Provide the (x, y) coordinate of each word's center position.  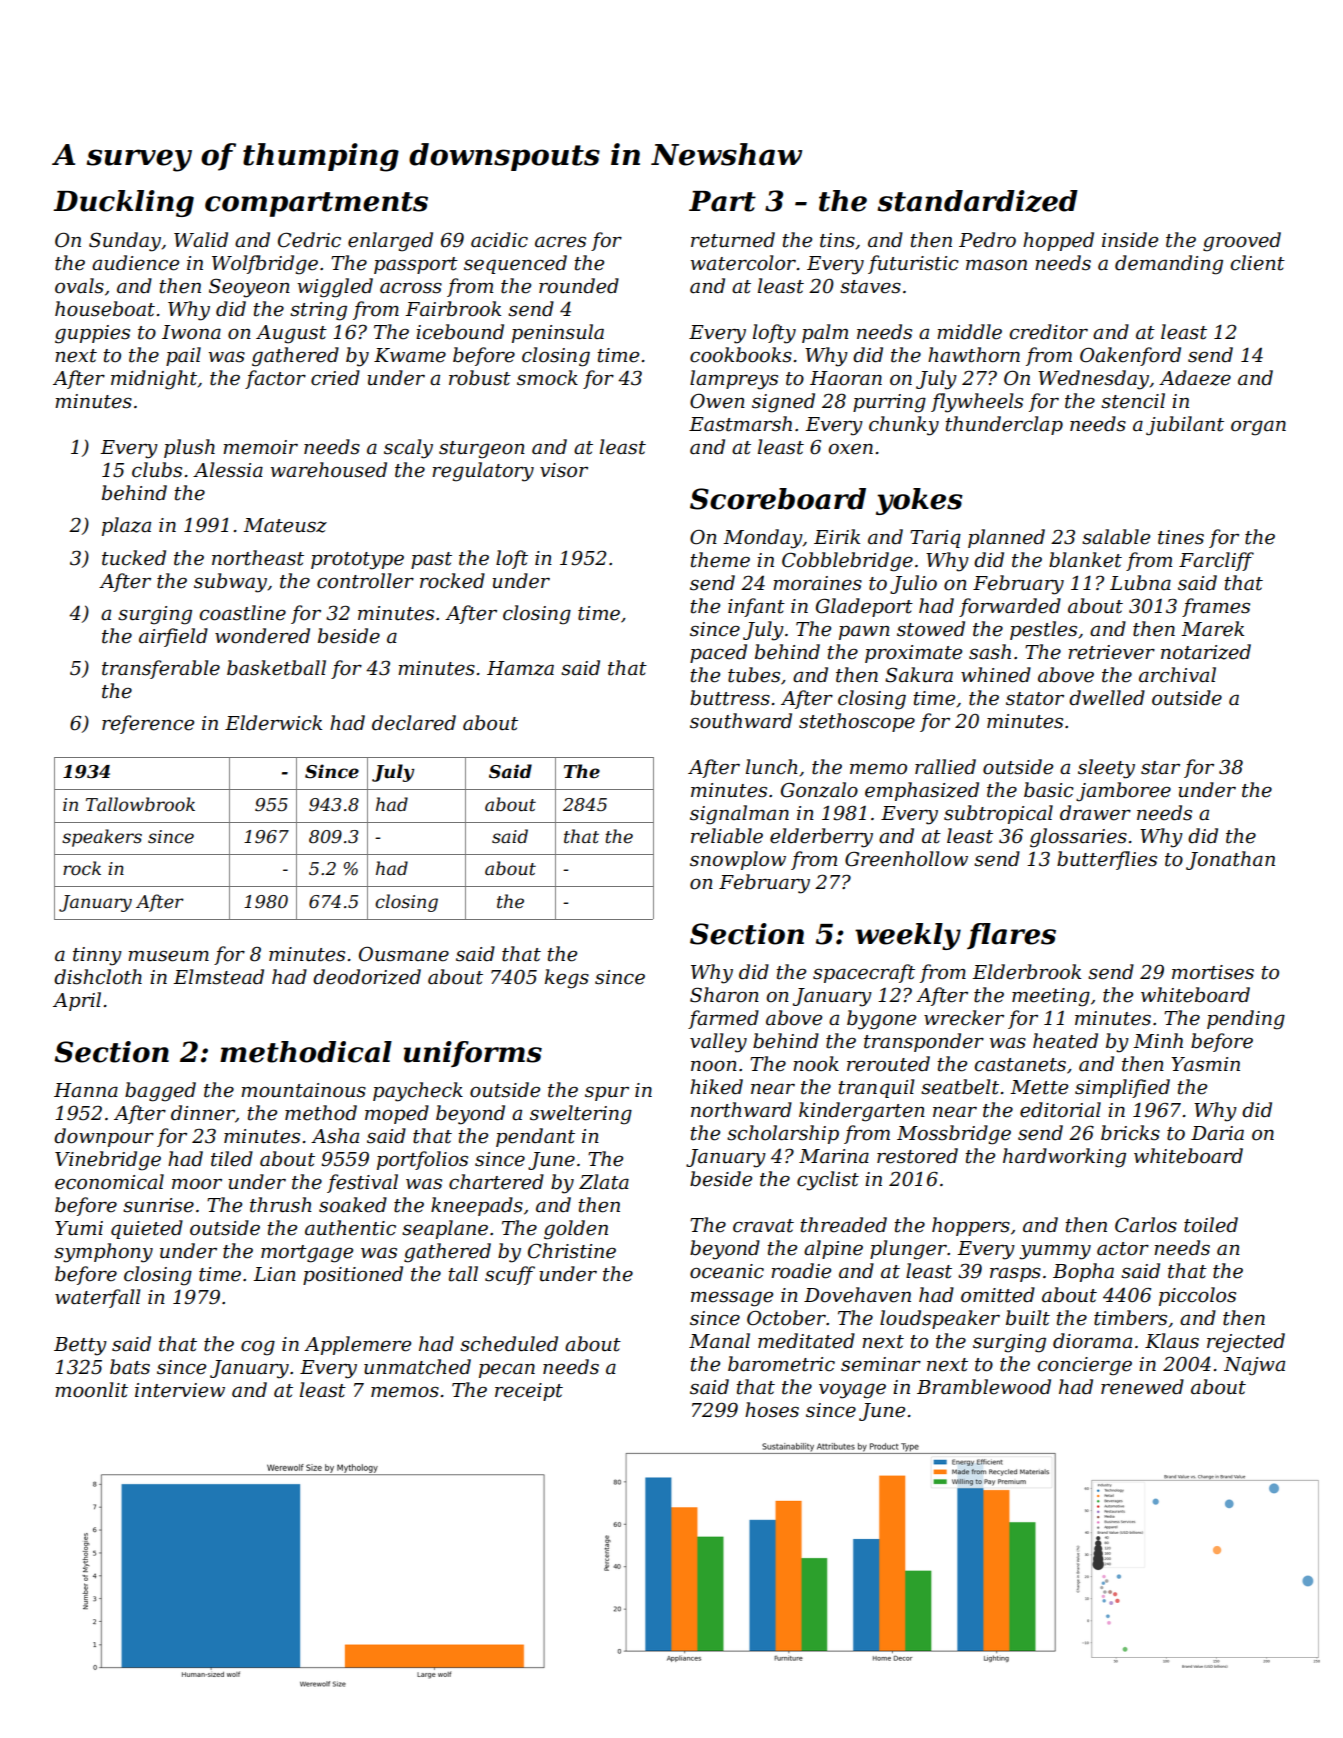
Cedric (309, 240)
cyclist (828, 1181)
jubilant (1185, 426)
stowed (931, 629)
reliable (727, 836)
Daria (1217, 1133)
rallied (945, 767)
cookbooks (741, 355)
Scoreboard (778, 499)
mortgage (307, 1254)
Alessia (228, 470)
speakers (102, 838)
